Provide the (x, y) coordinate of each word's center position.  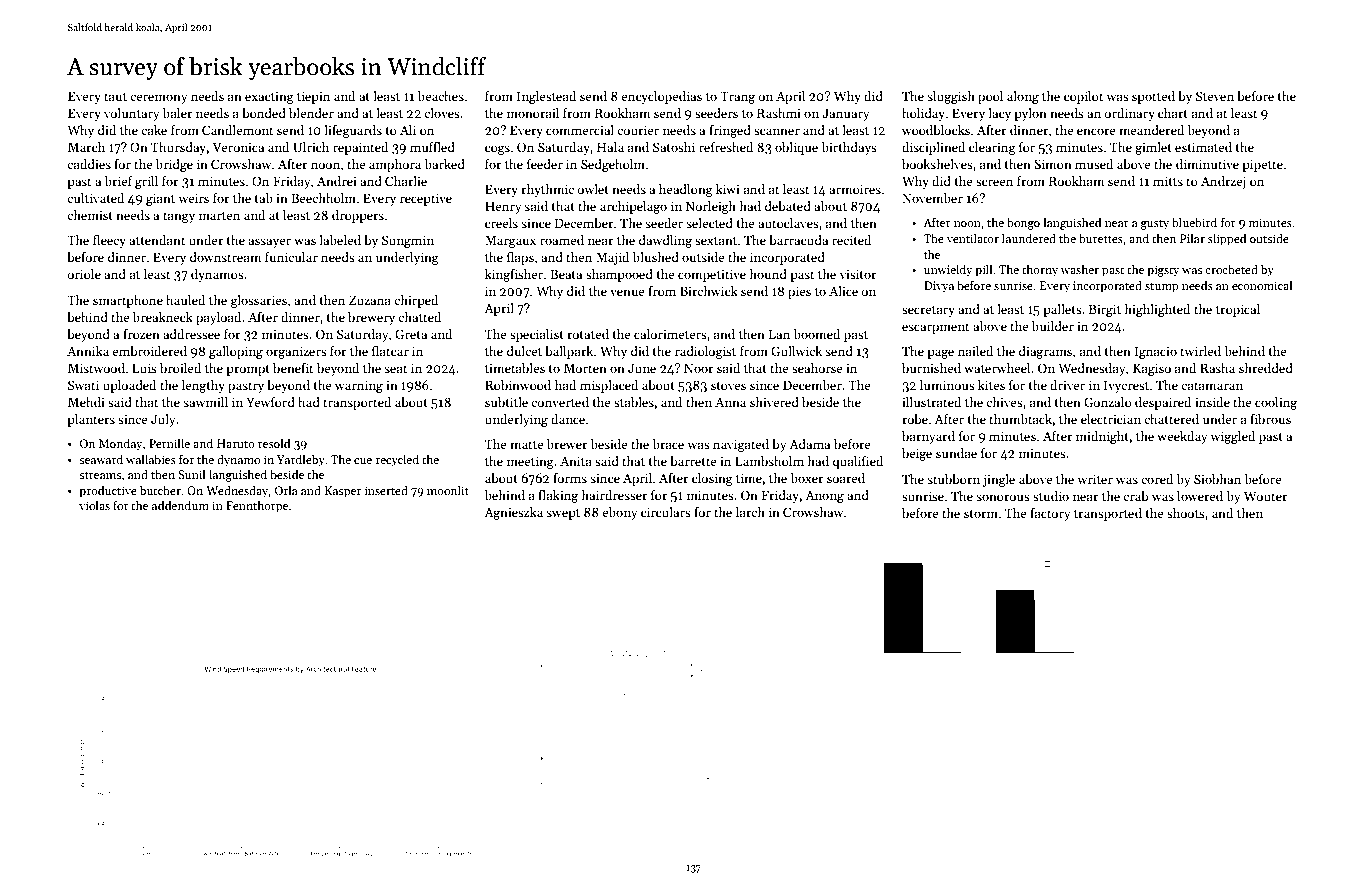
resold (274, 443)
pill (983, 270)
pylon (1030, 114)
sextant (716, 241)
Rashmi (779, 113)
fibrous (1270, 419)
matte (526, 445)
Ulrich (311, 147)
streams (100, 475)
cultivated (95, 198)
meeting (530, 462)
